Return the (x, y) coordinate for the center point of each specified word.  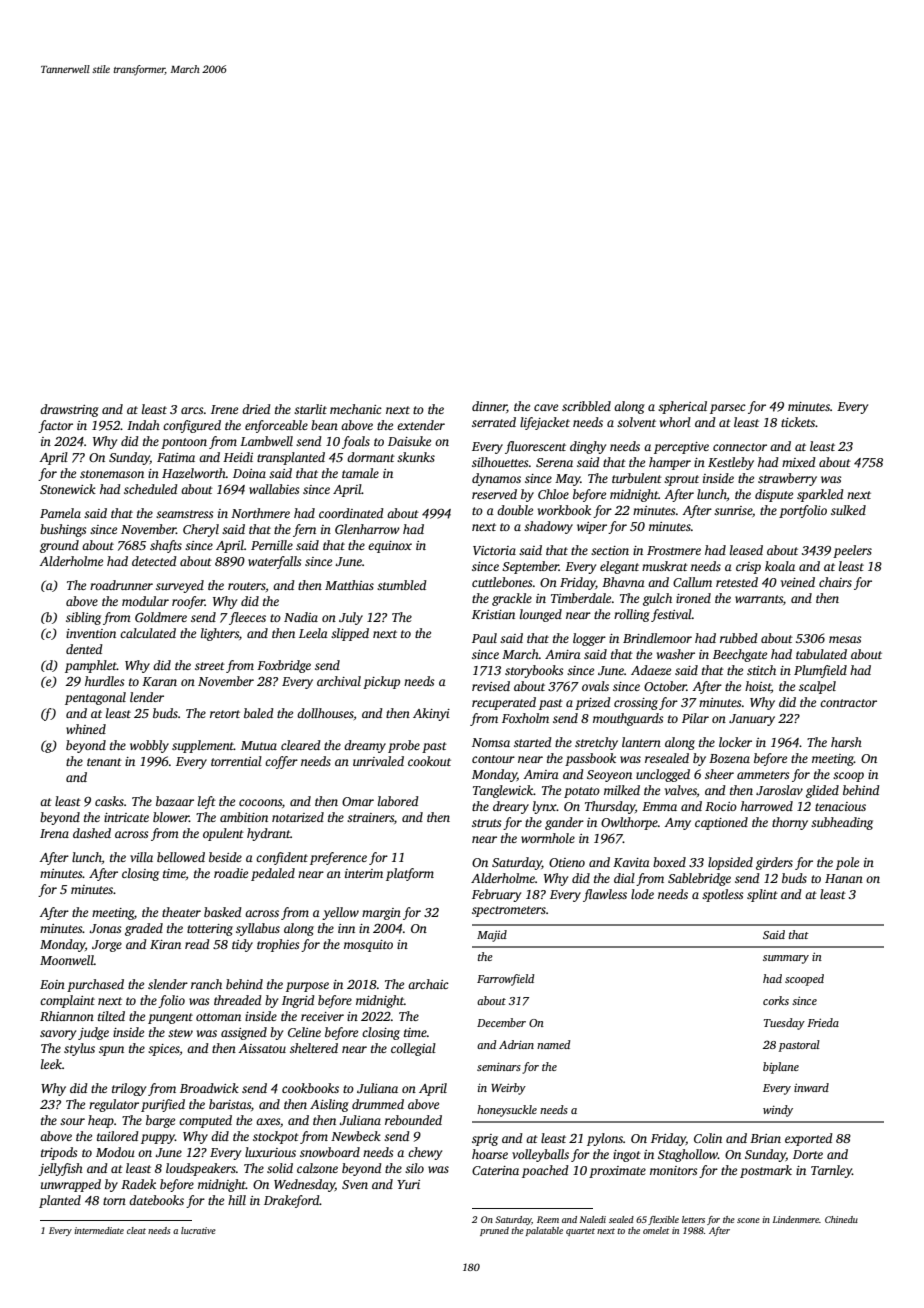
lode (642, 894)
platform (410, 874)
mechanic (356, 409)
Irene (224, 409)
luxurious (270, 1152)
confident (282, 858)
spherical (682, 407)
